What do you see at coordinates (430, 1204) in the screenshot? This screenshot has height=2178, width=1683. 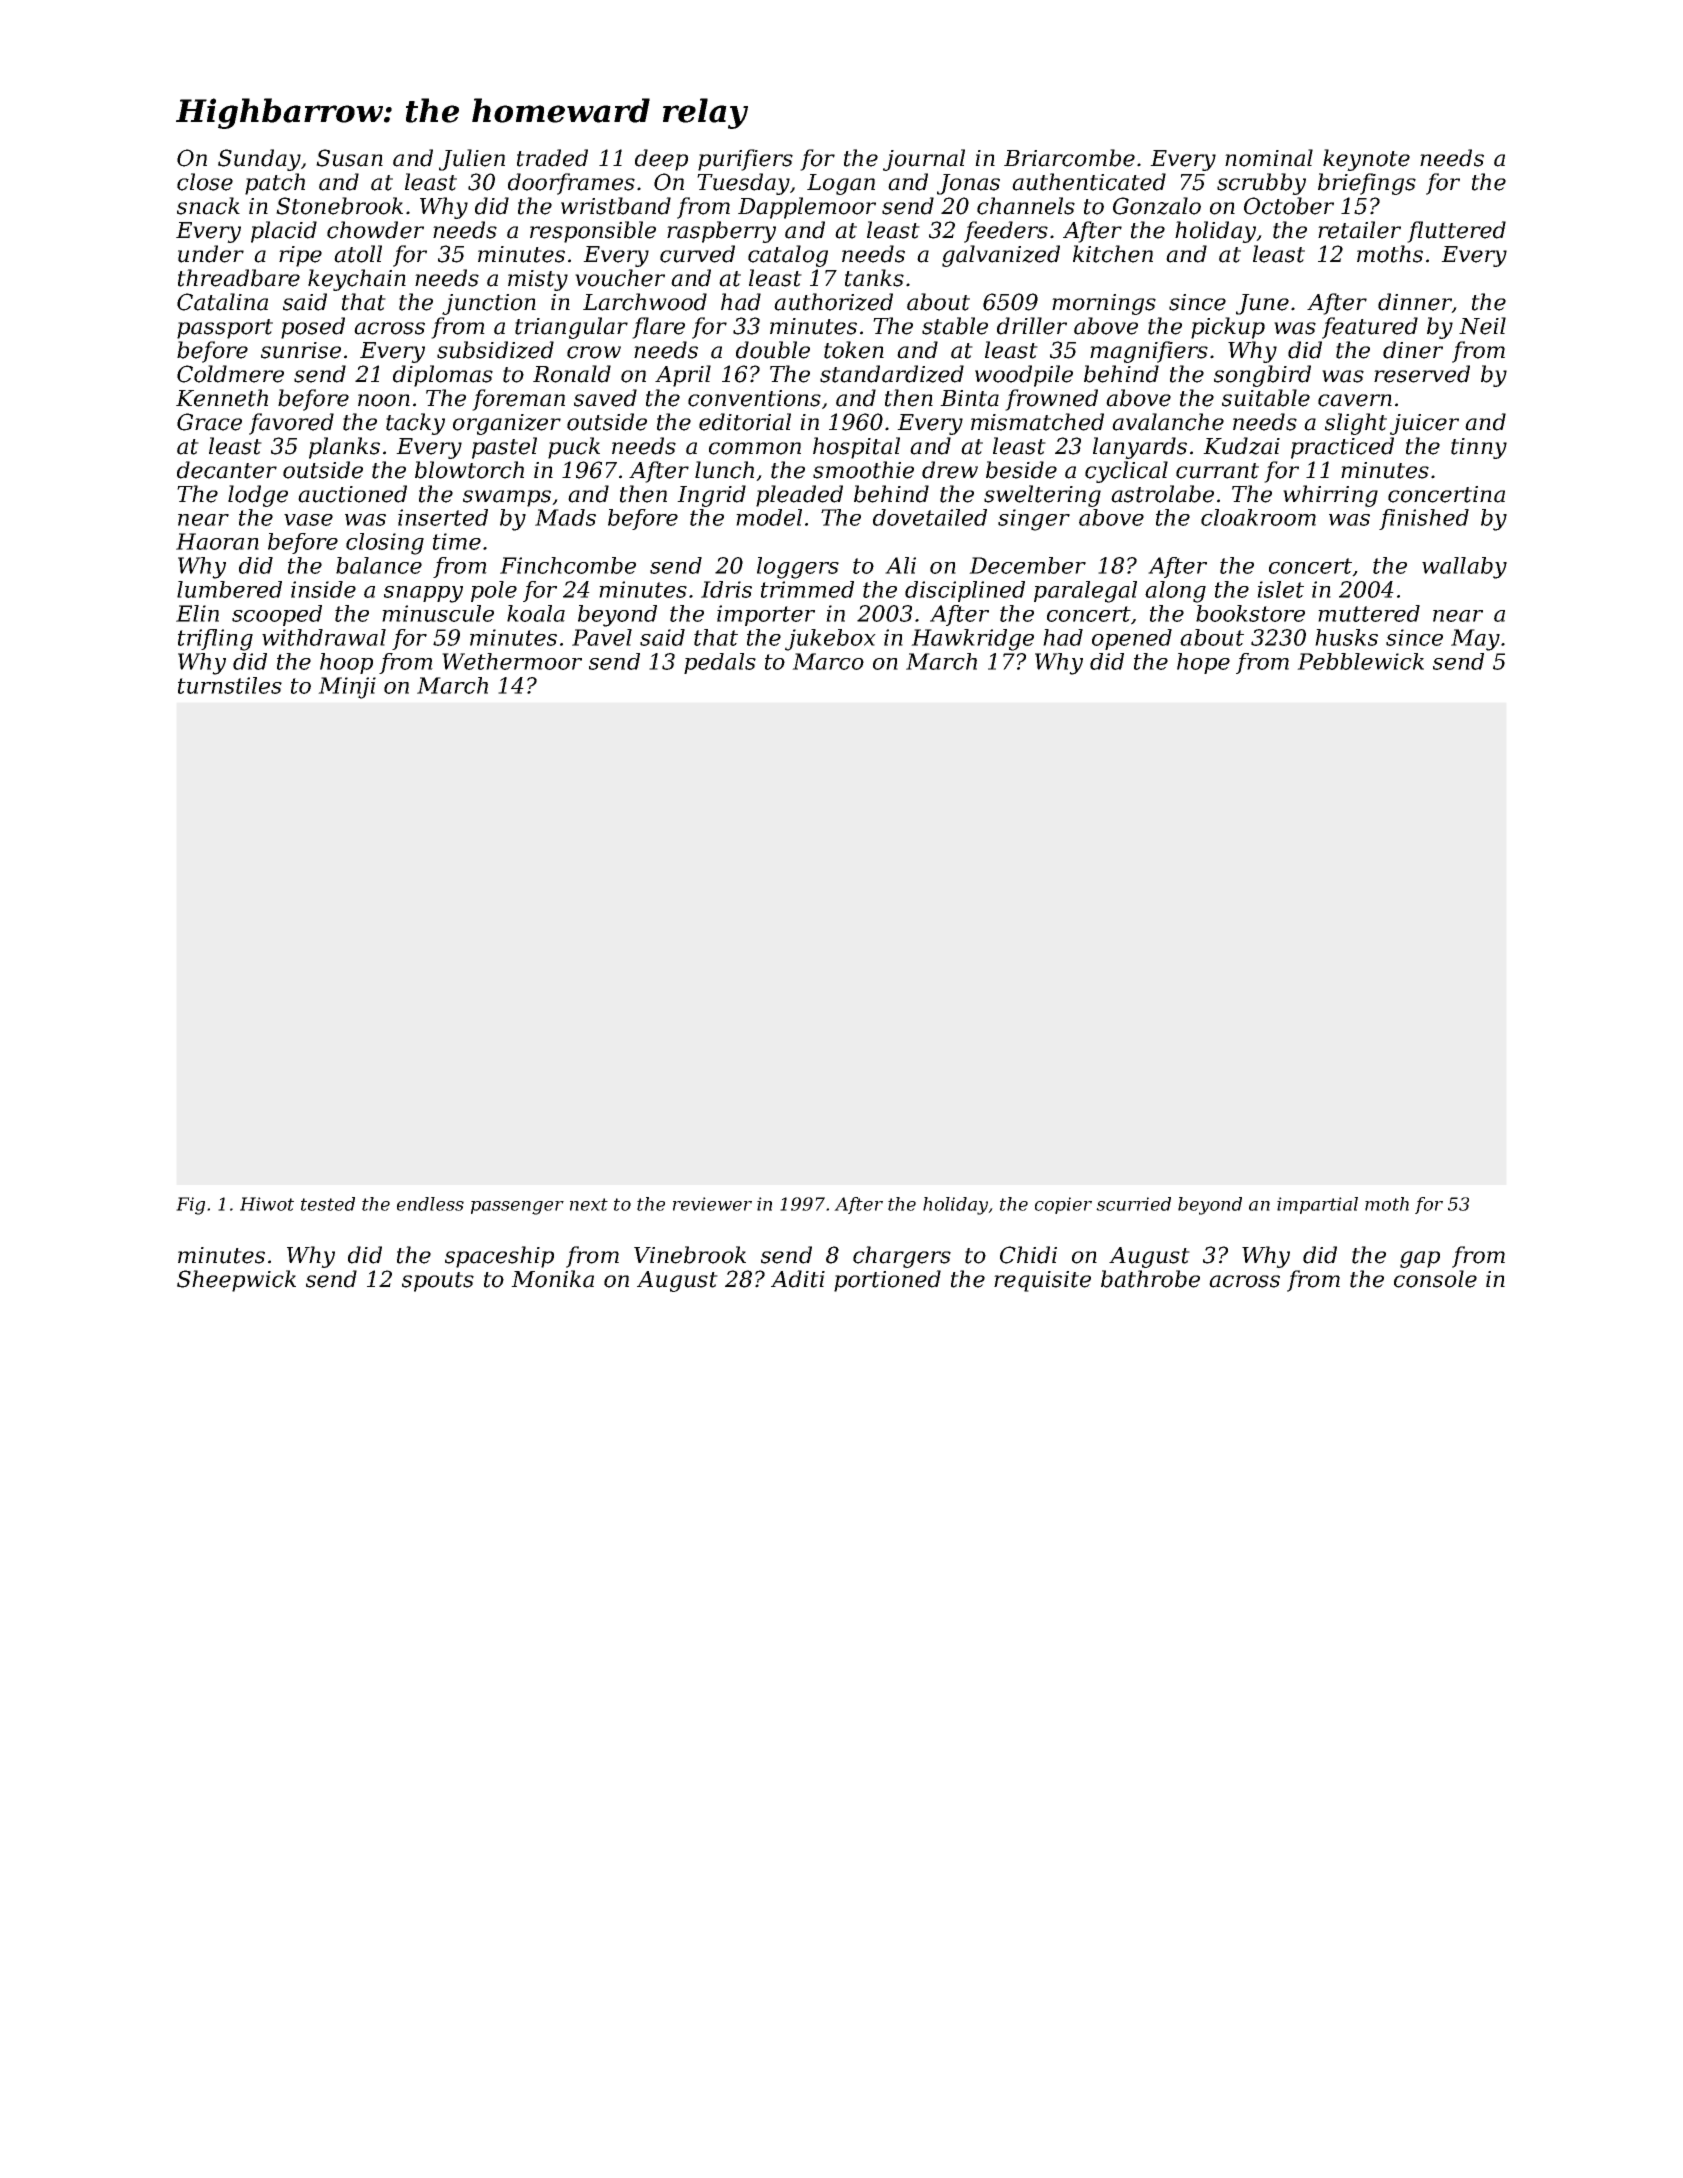 I see `endless` at bounding box center [430, 1204].
